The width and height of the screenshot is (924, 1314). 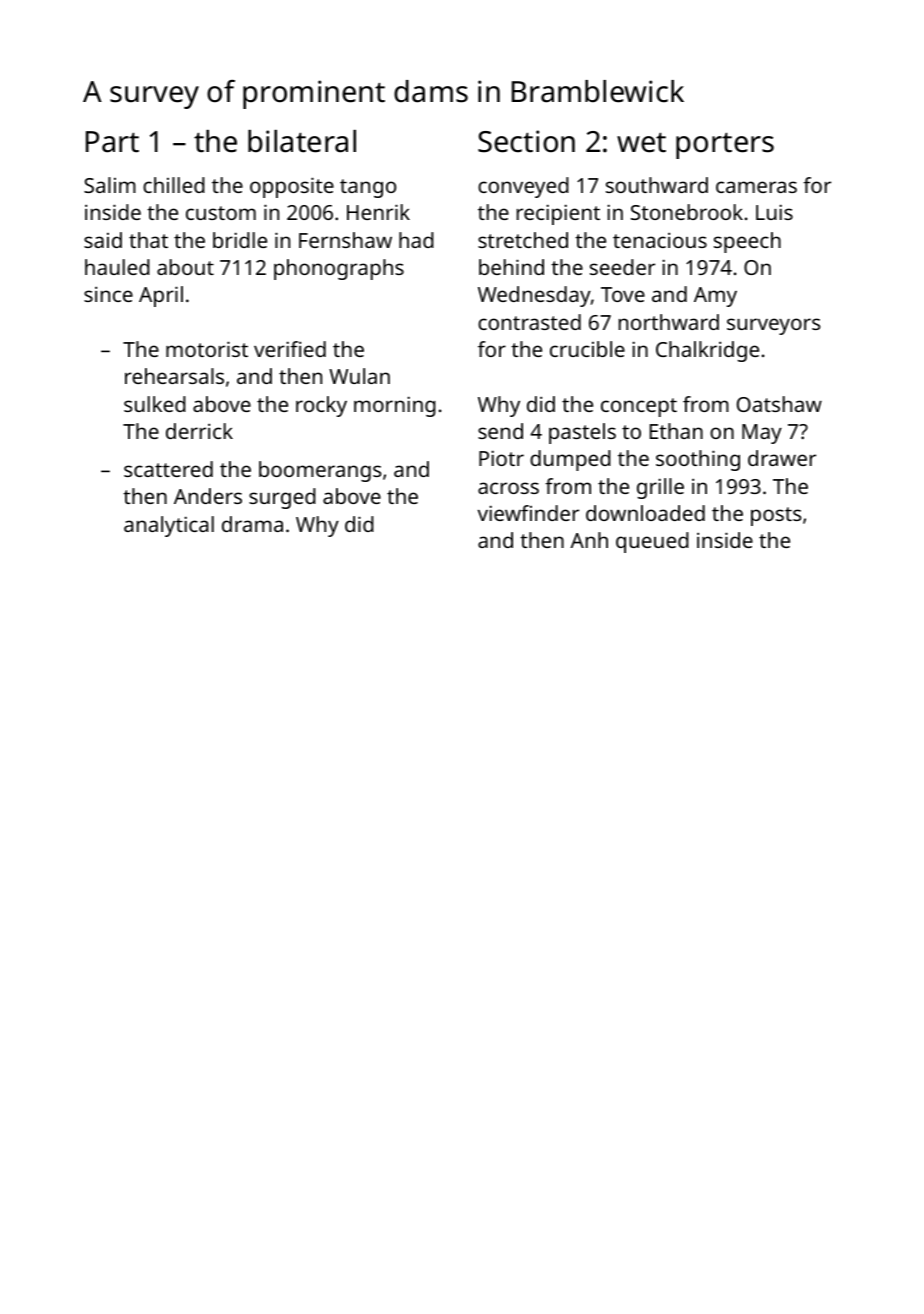 What do you see at coordinates (526, 141) in the screenshot?
I see `Section` at bounding box center [526, 141].
